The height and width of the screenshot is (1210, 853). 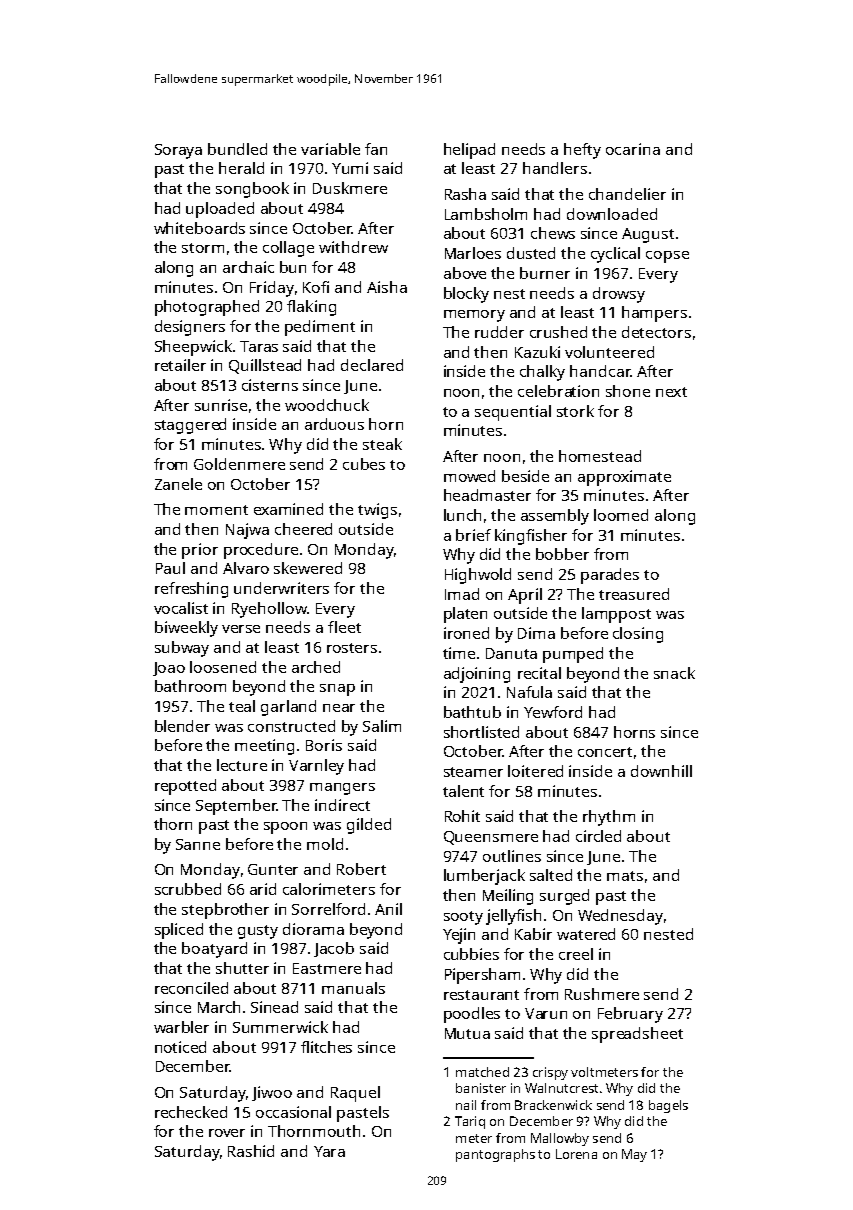 What do you see at coordinates (170, 568) in the screenshot?
I see `Paul` at bounding box center [170, 568].
